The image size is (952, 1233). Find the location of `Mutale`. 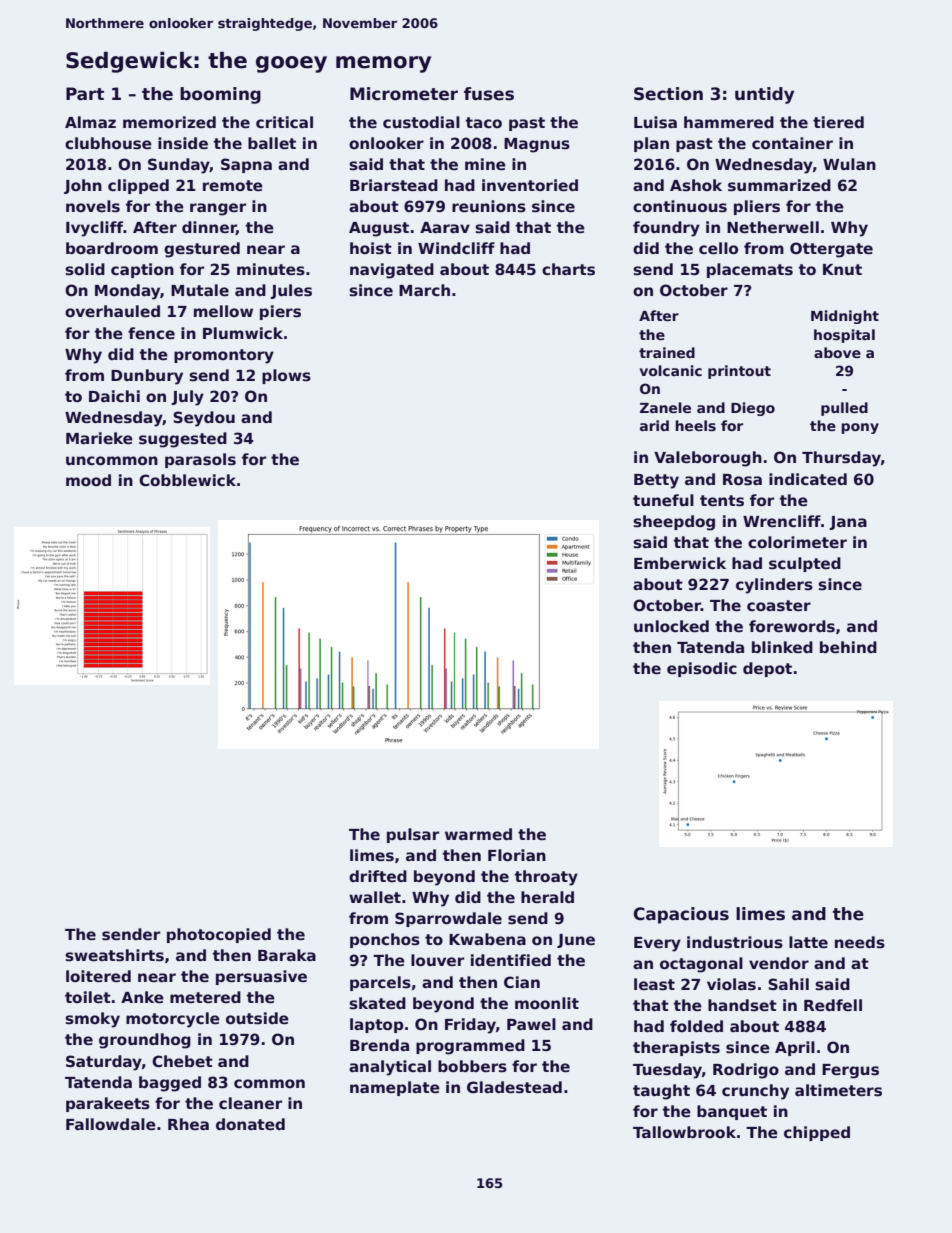

Mutale is located at coordinates (200, 290).
